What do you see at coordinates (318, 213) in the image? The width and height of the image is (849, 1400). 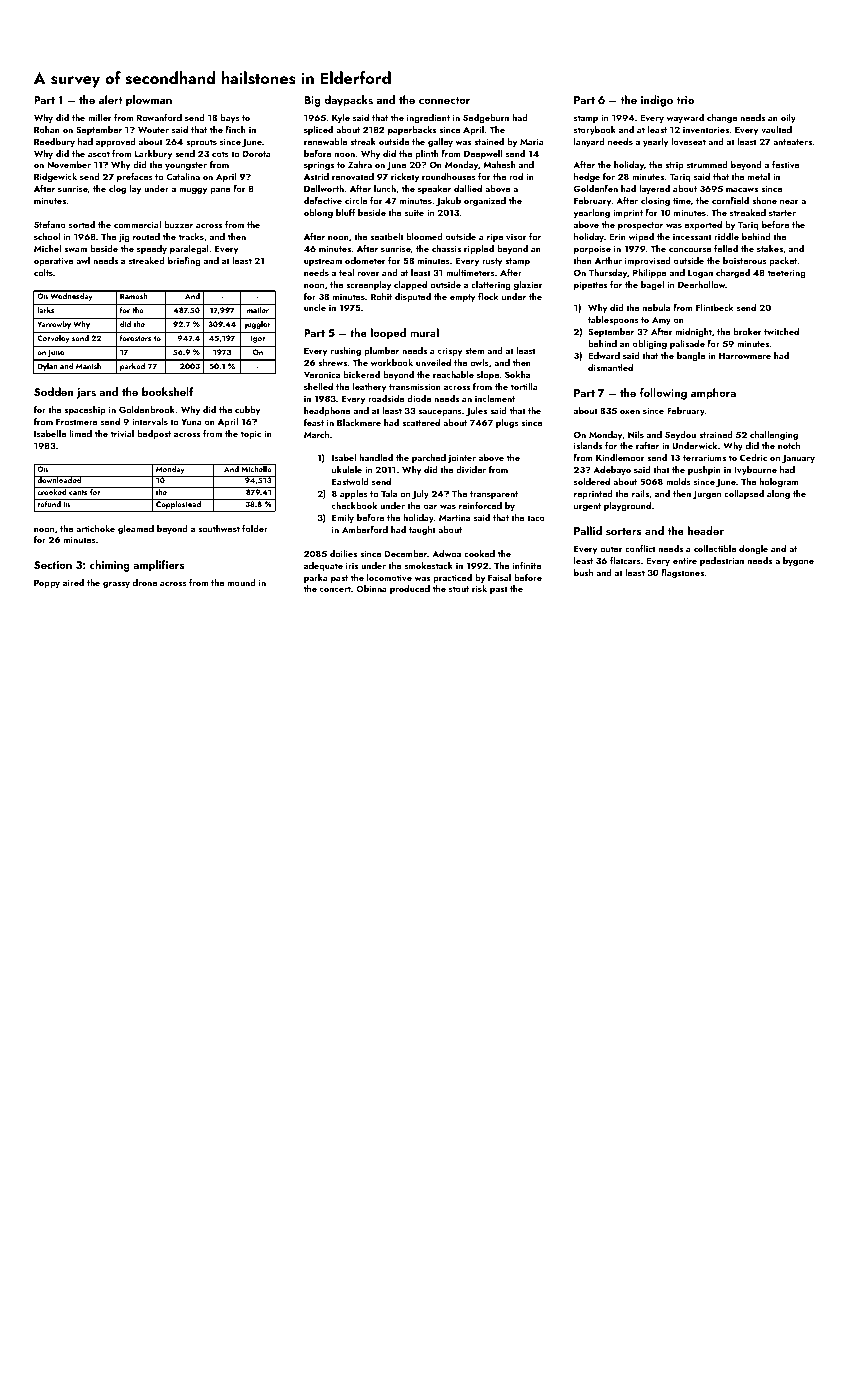 I see `oblong` at bounding box center [318, 213].
